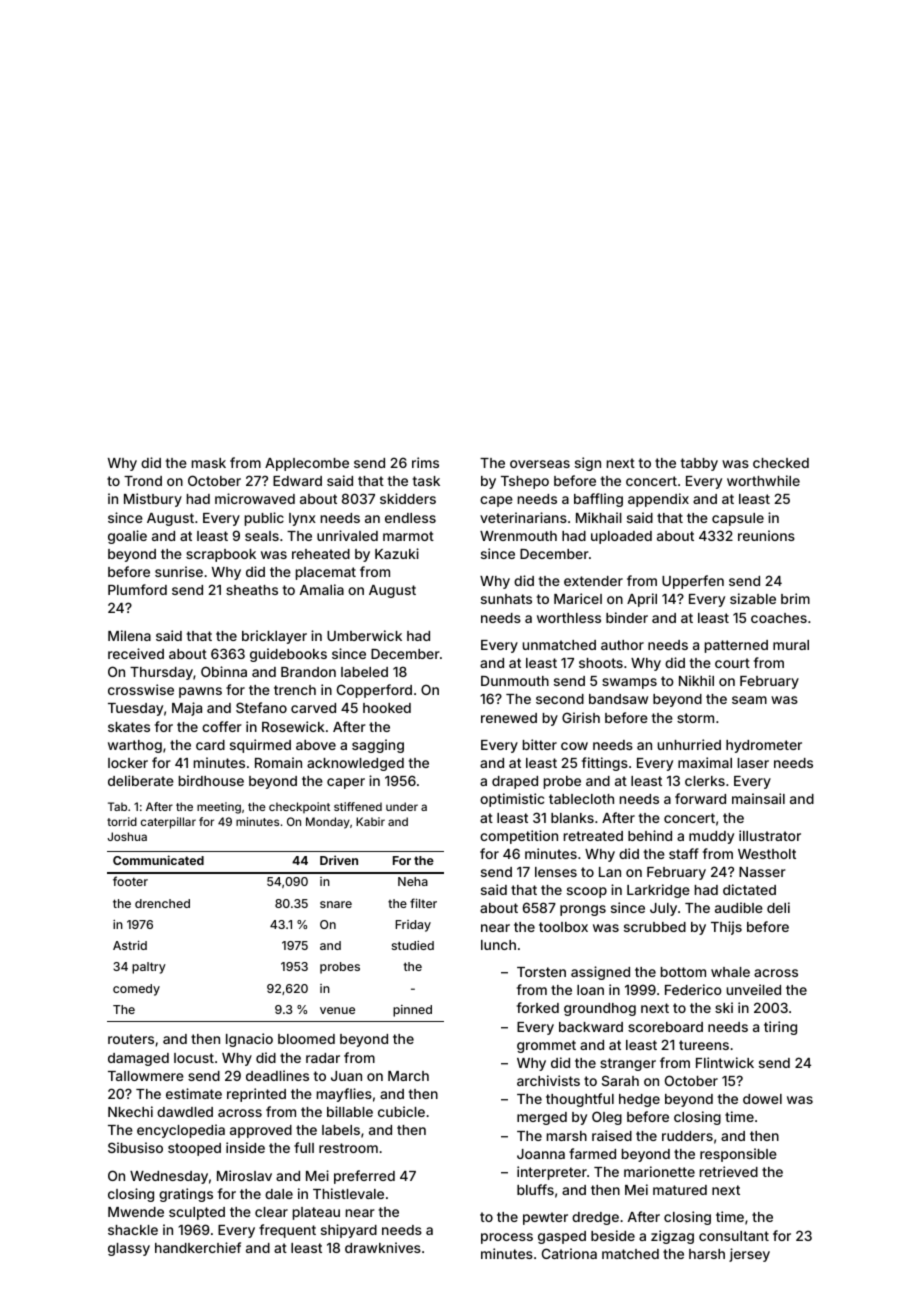  I want to click on seals, so click(262, 536).
